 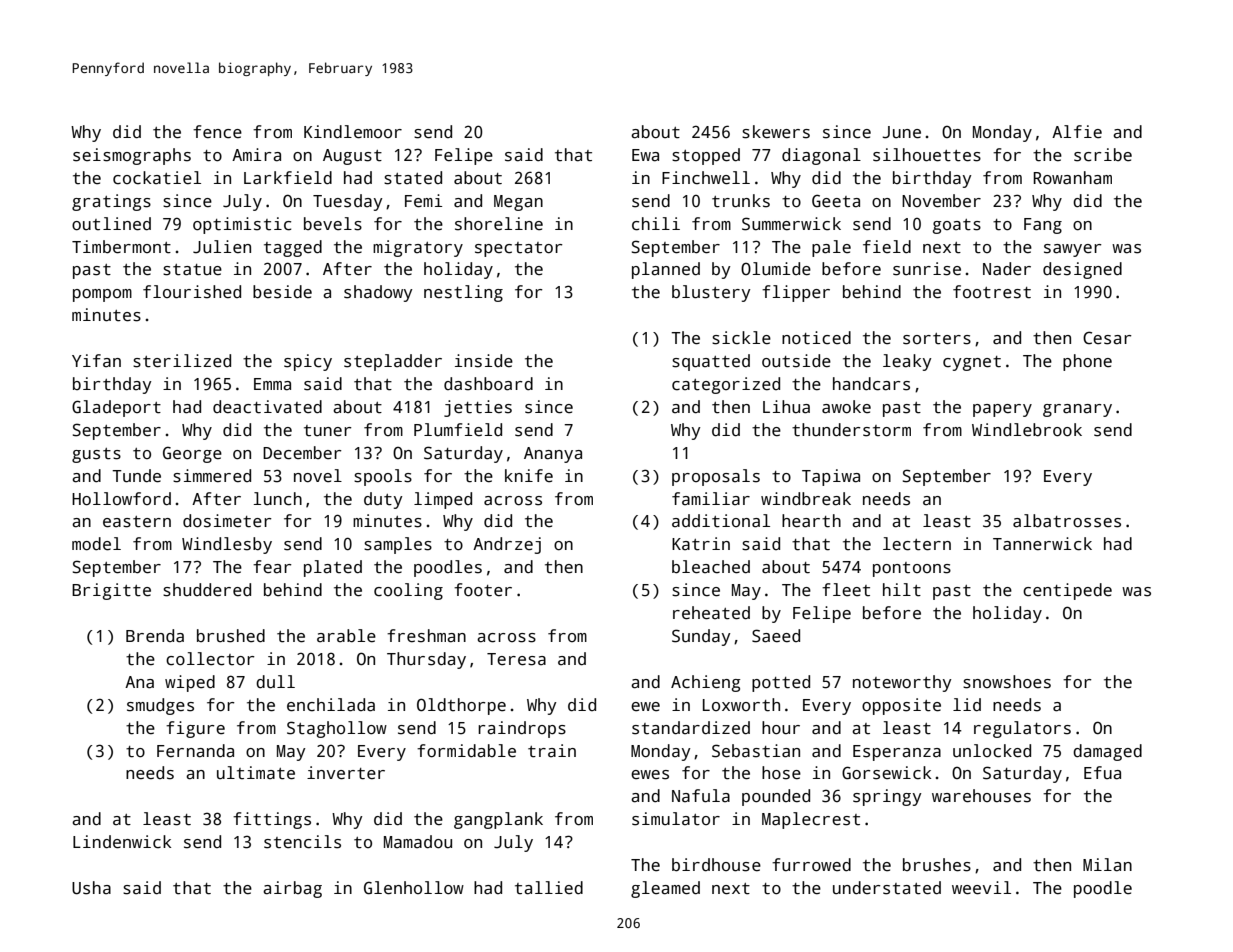 What do you see at coordinates (96, 544) in the screenshot?
I see `model` at bounding box center [96, 544].
